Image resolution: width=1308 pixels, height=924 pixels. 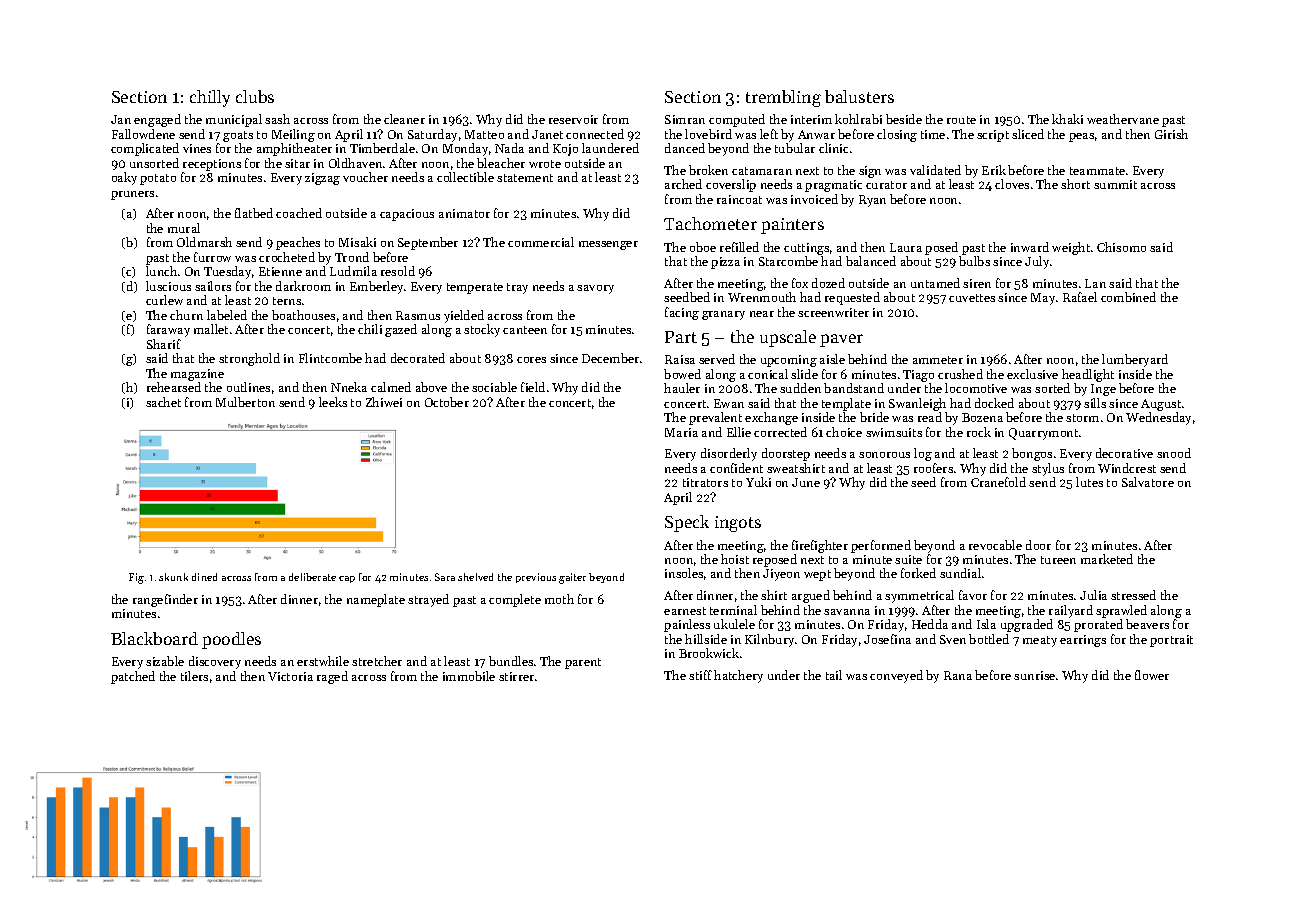 I want to click on patched, so click(x=133, y=677).
